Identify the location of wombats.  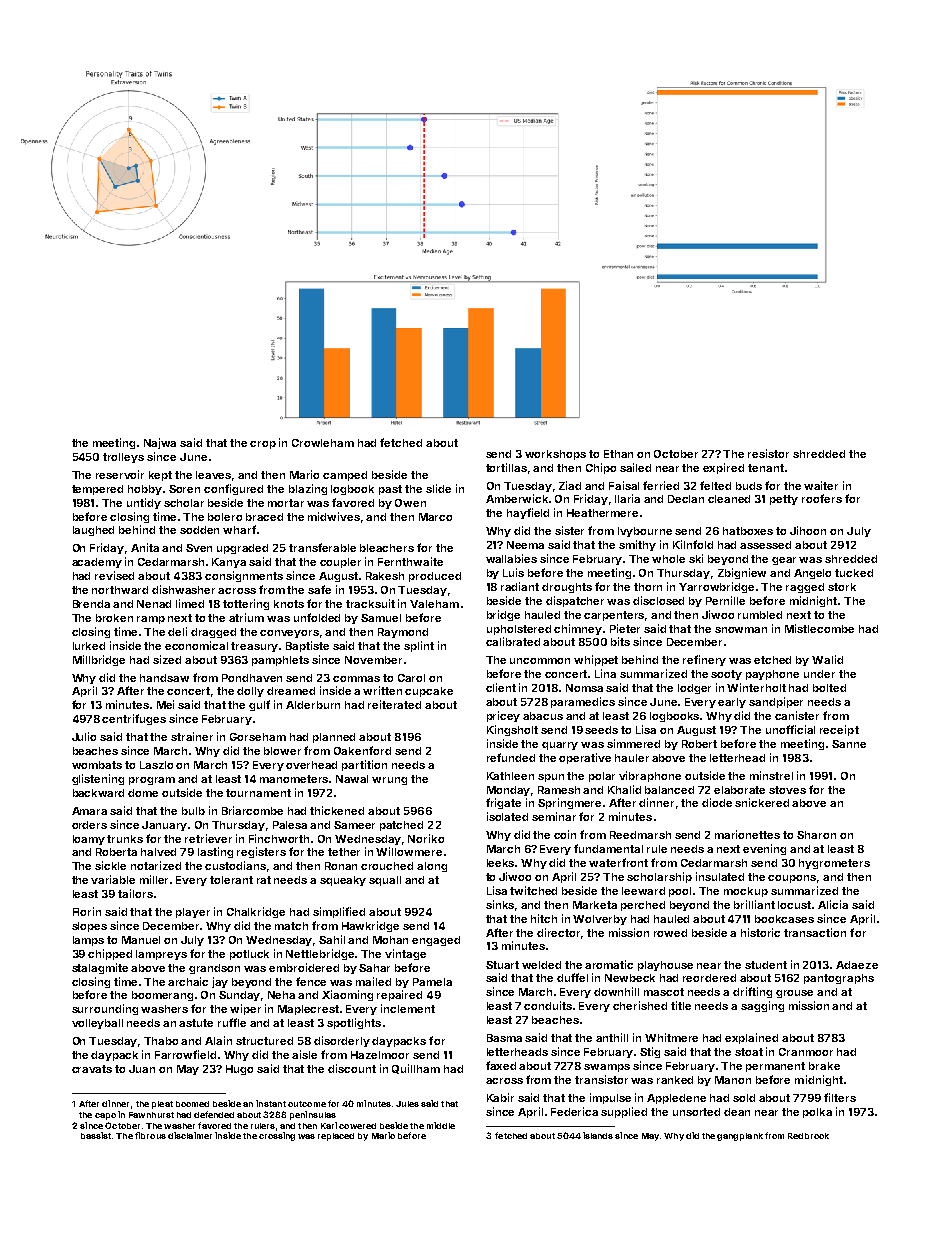
(97, 765).
